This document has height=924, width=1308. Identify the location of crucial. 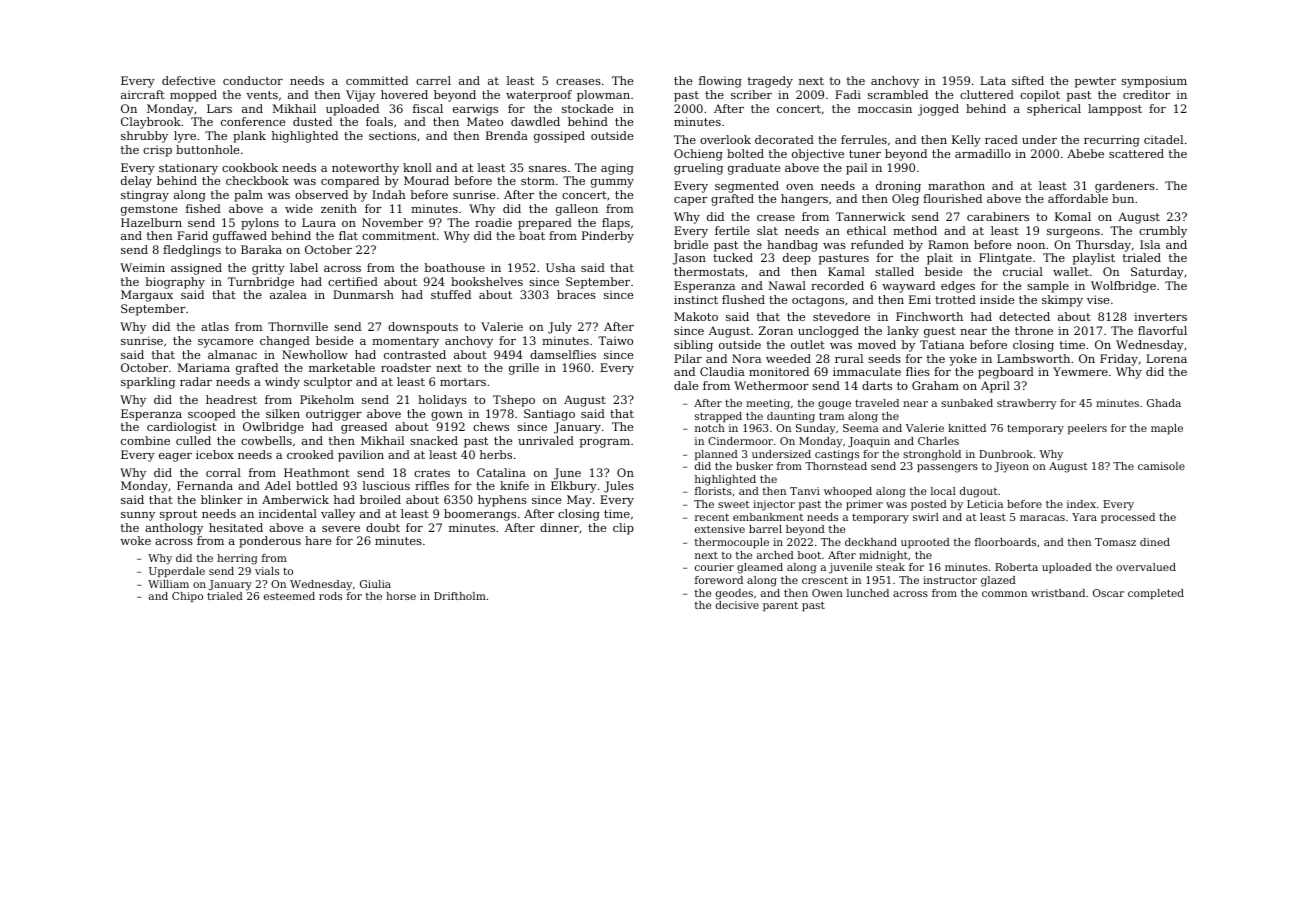
(1023, 271).
